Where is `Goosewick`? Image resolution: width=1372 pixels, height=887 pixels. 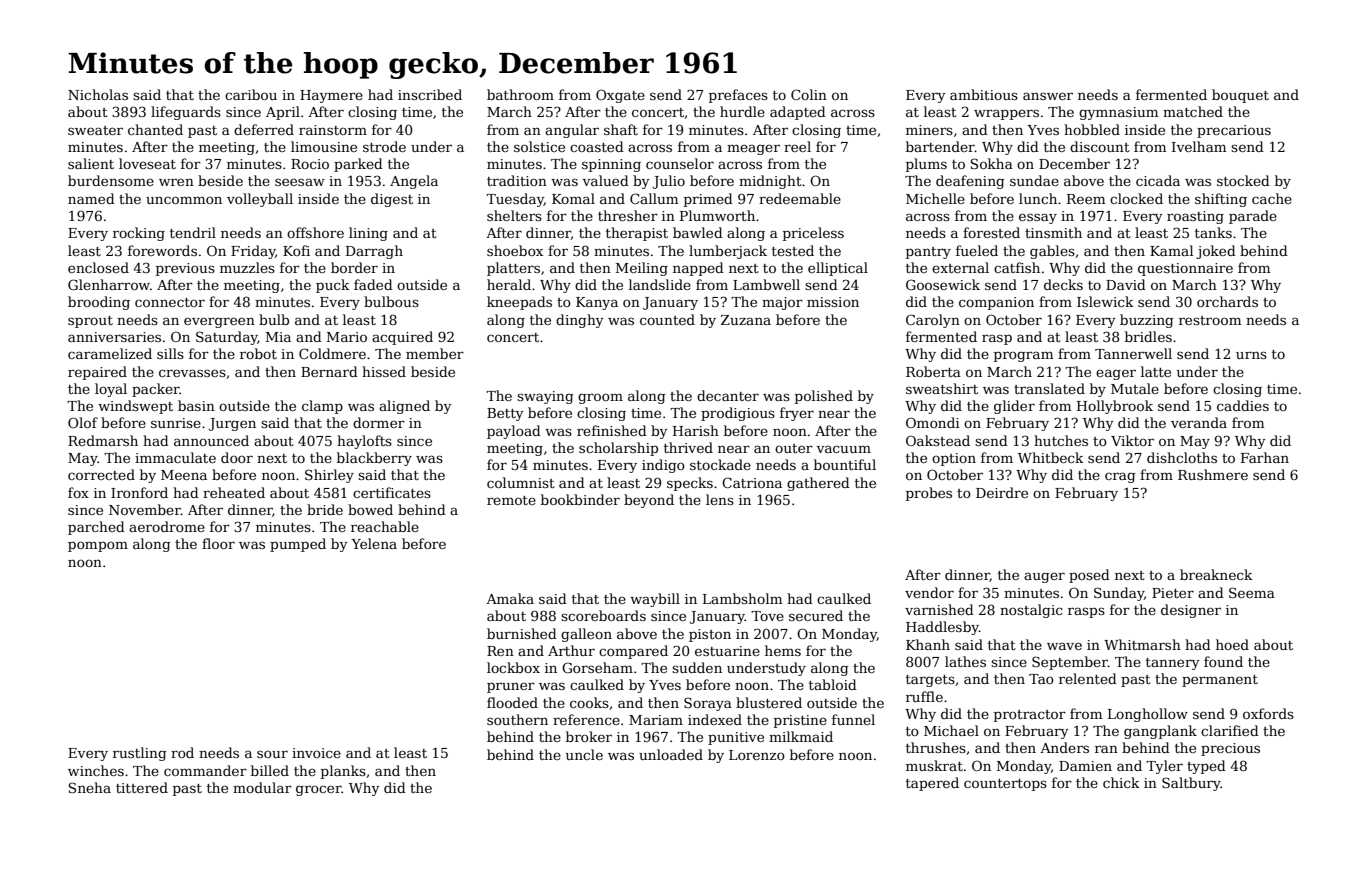 Goosewick is located at coordinates (943, 284).
